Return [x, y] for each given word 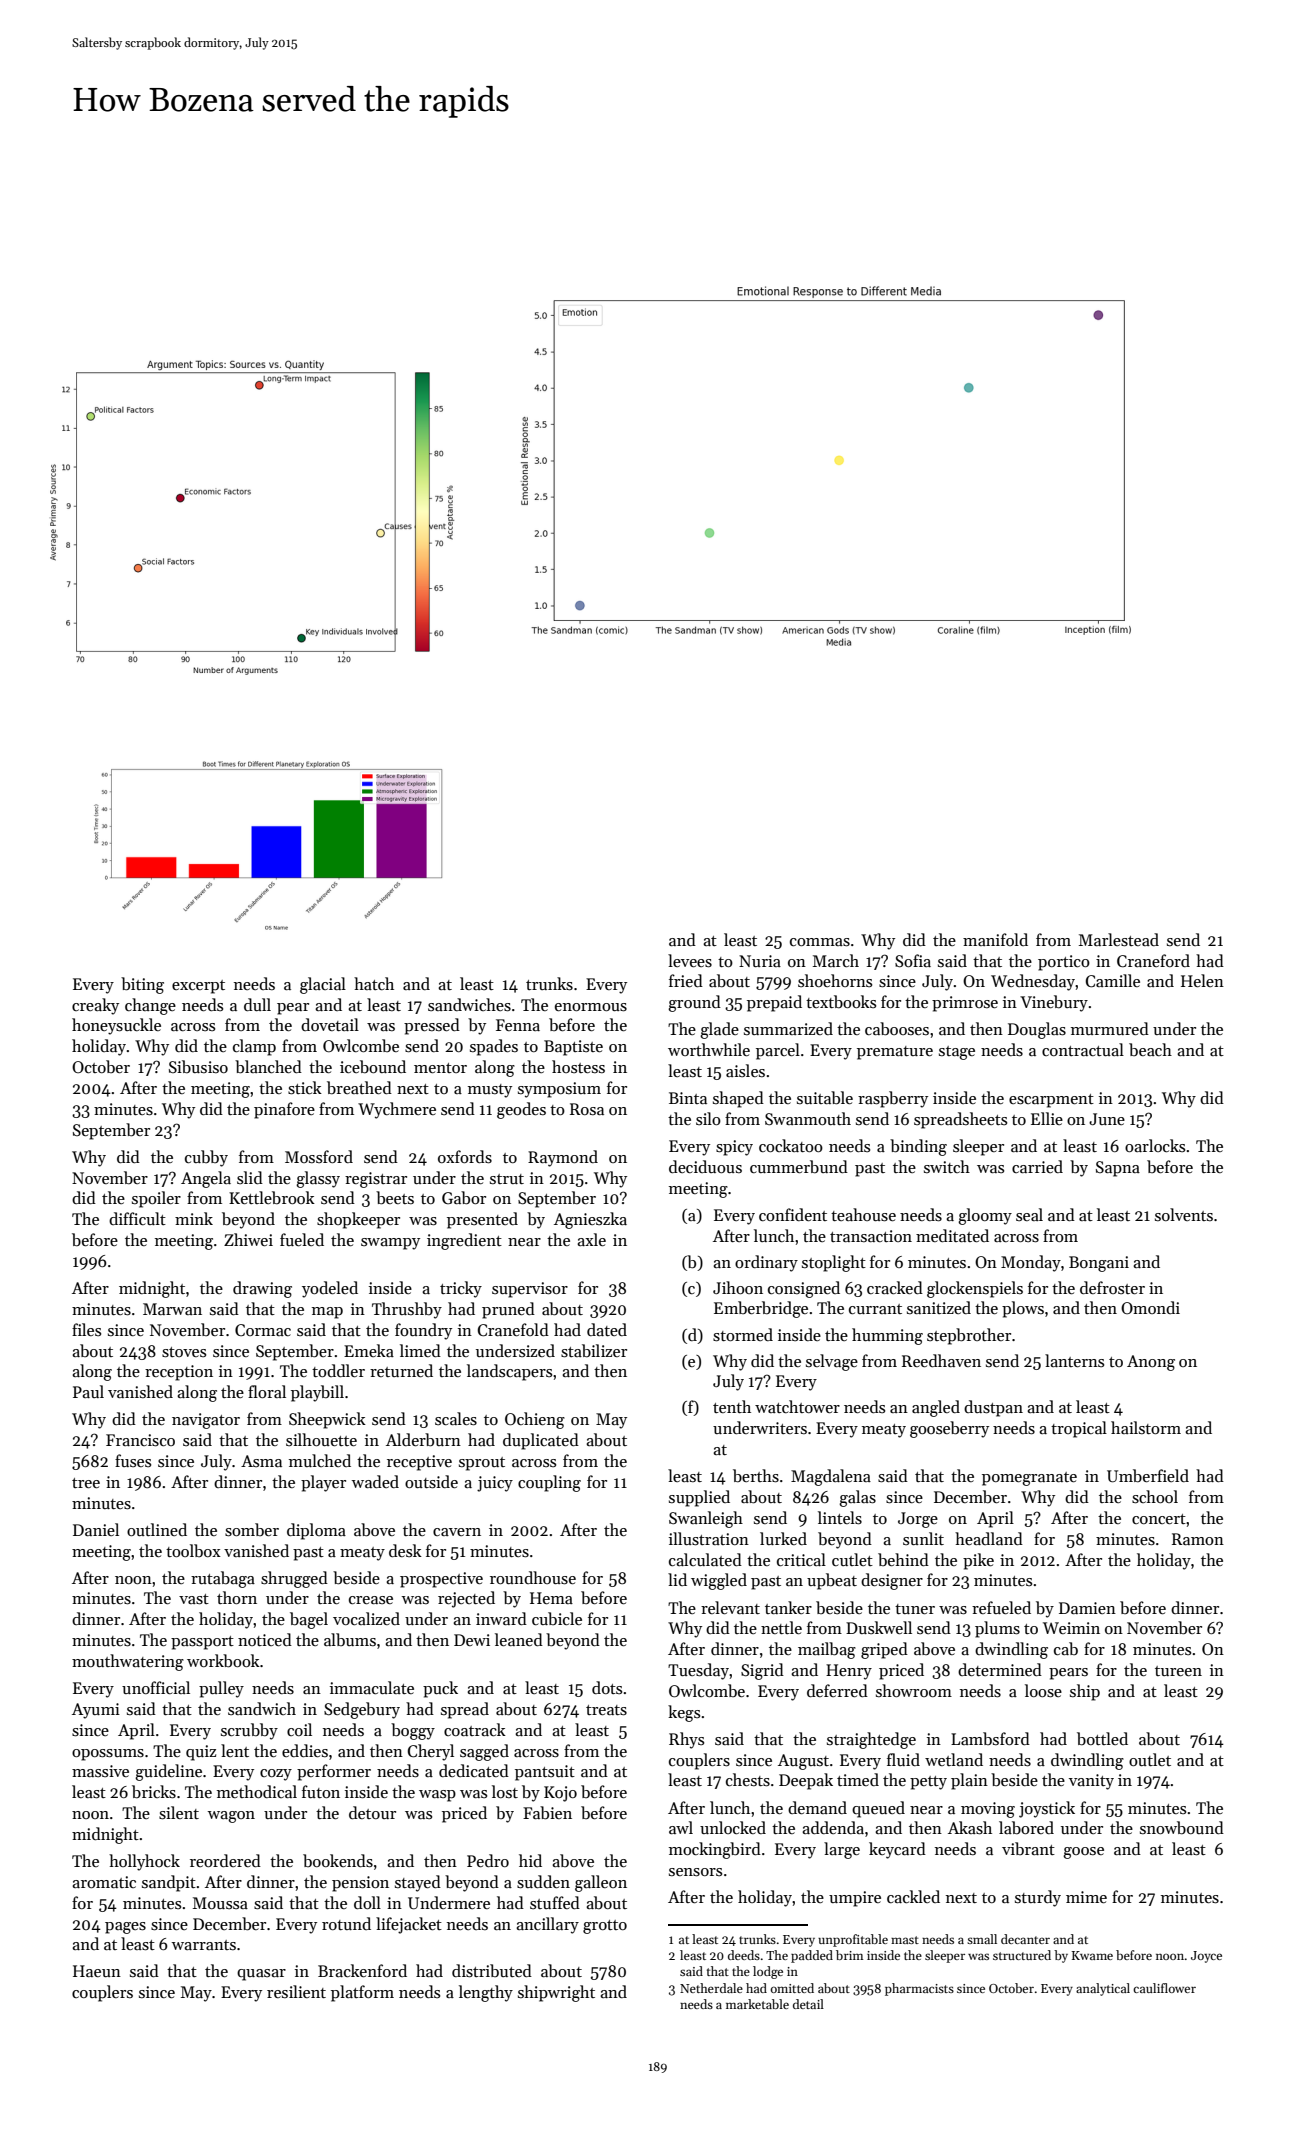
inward [501, 1618]
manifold [995, 939]
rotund [346, 1923]
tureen [1178, 1671]
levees [690, 961]
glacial [323, 985]
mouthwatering [128, 1662]
